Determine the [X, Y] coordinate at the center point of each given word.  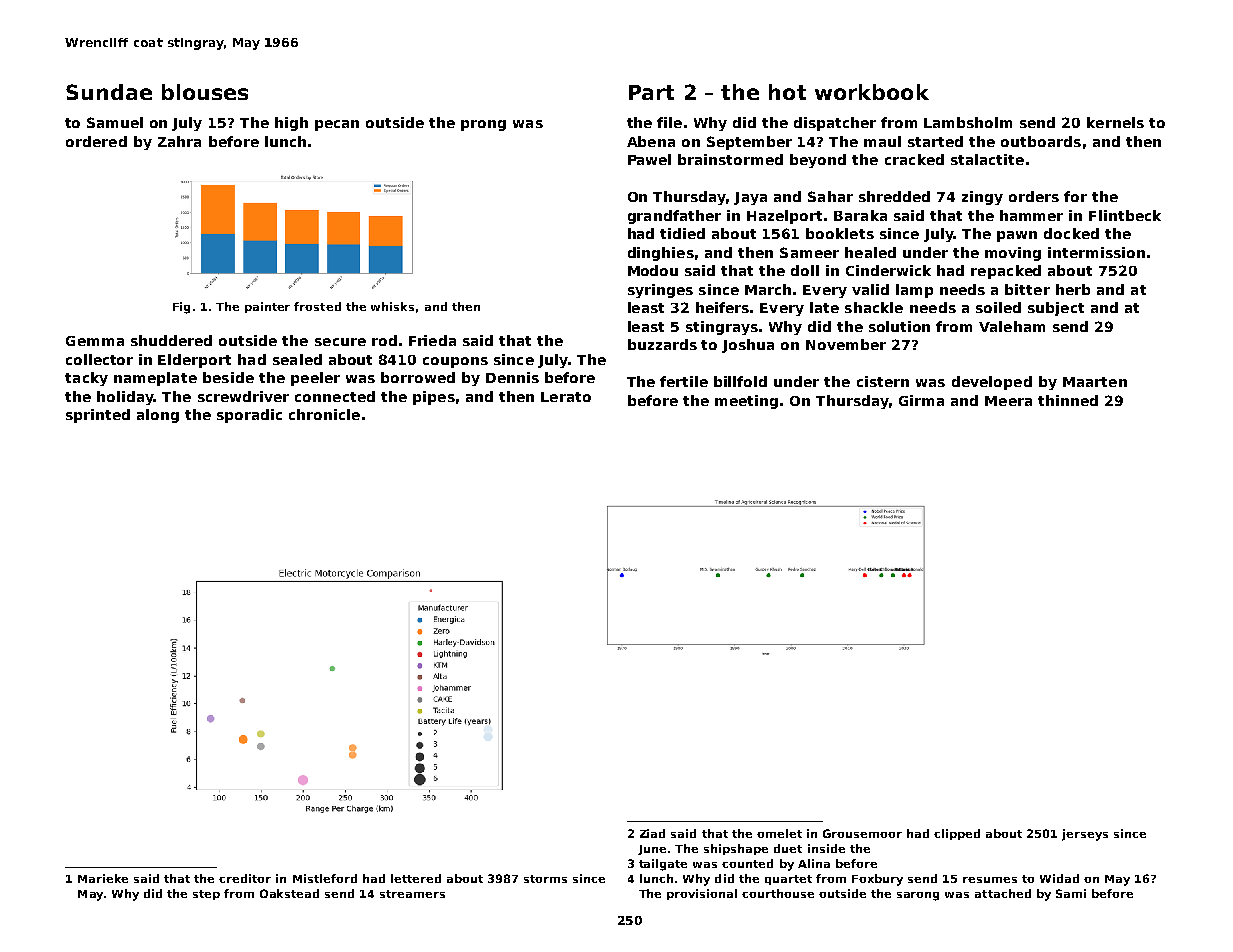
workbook [872, 92]
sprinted [98, 416]
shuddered [171, 340]
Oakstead [289, 893]
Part [651, 92]
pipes [434, 398]
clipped [957, 834]
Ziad [652, 833]
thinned [1068, 400]
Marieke [103, 878]
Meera [1008, 401]
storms [545, 879]
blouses [205, 92]
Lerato [566, 397]
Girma [921, 400]
